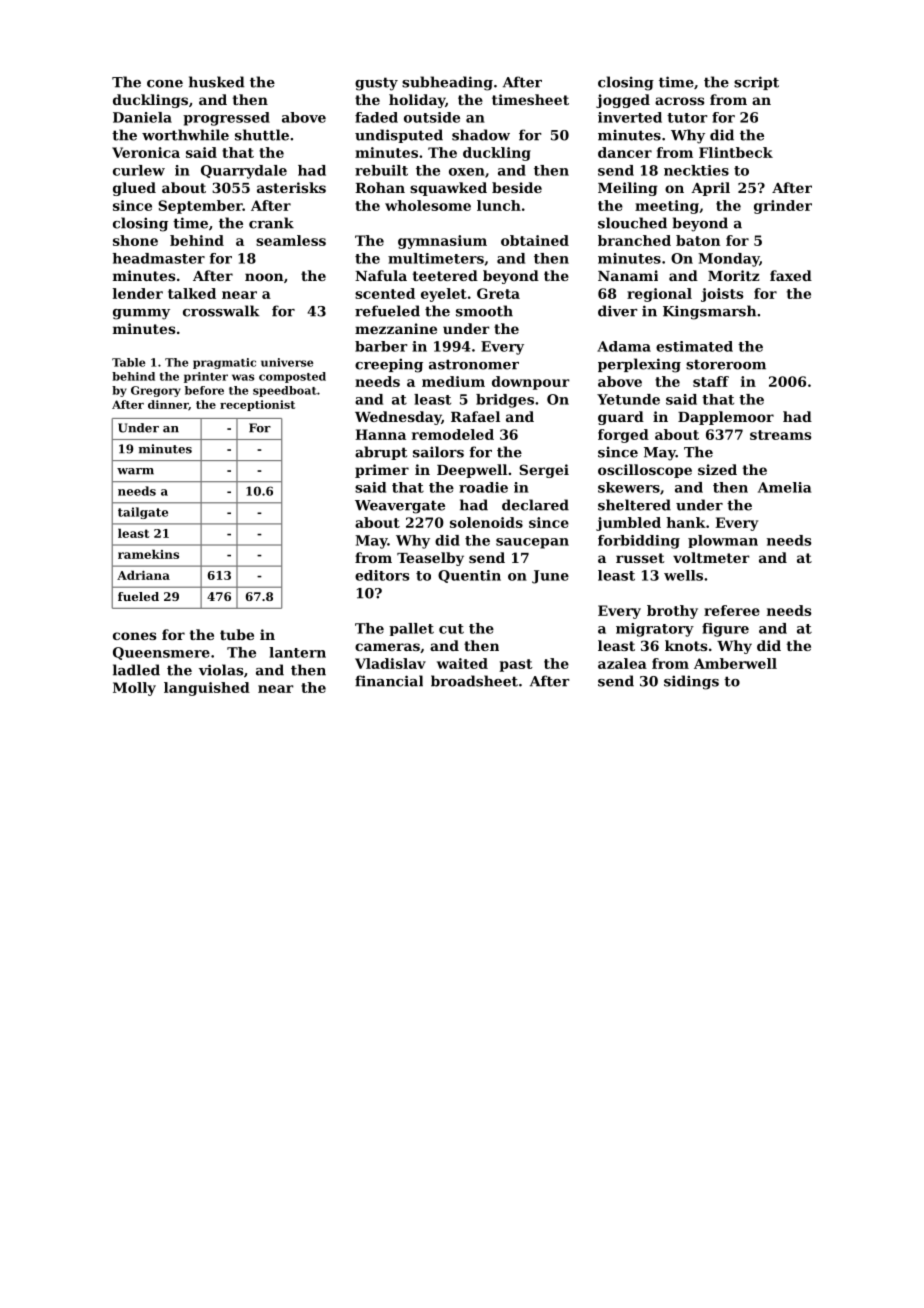  What do you see at coordinates (221, 311) in the page?
I see `crosswalk` at bounding box center [221, 311].
